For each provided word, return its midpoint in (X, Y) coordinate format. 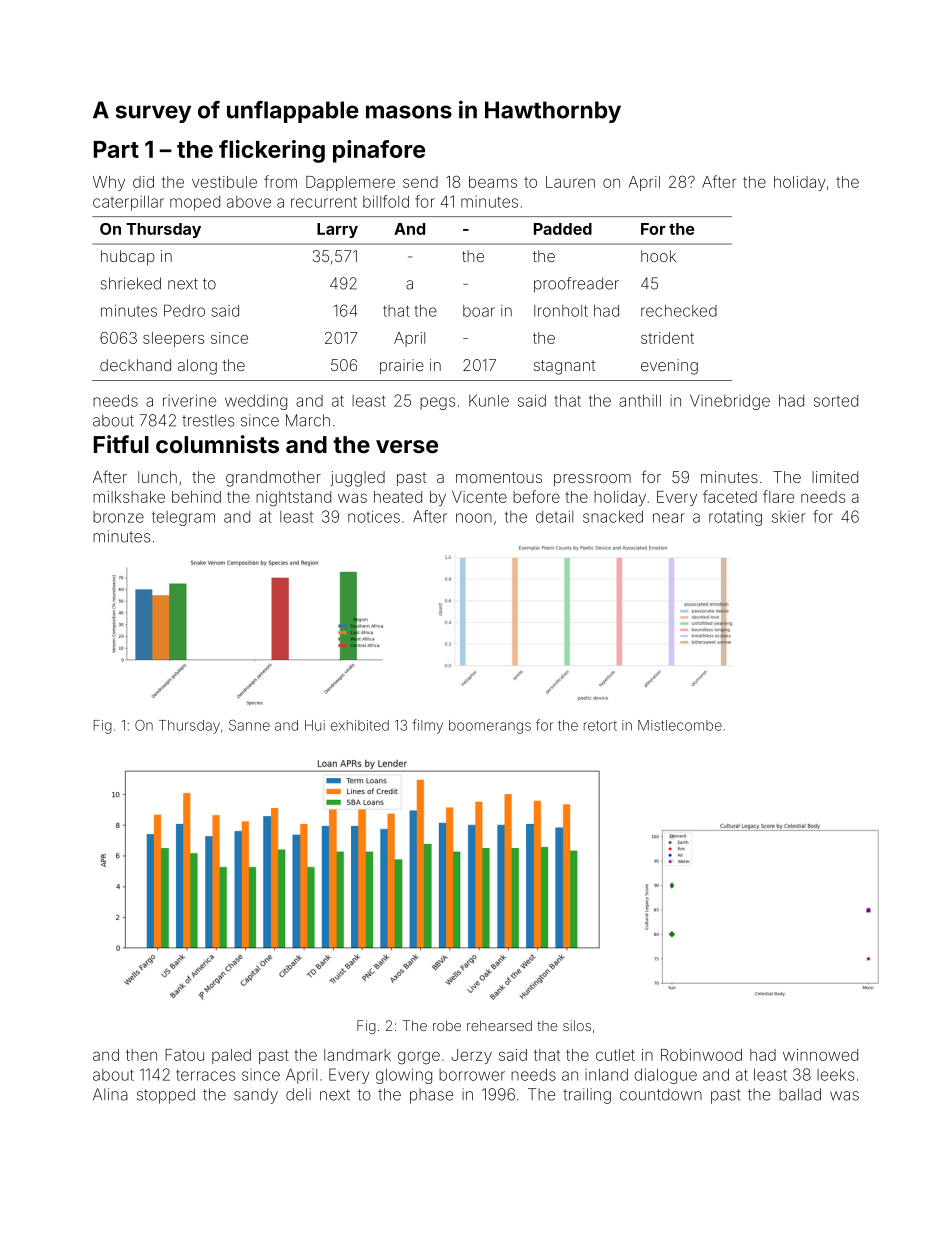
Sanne (249, 725)
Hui (315, 725)
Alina (110, 1094)
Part (116, 149)
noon (474, 518)
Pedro (184, 310)
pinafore (379, 151)
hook (658, 256)
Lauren (570, 182)
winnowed (820, 1055)
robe (447, 1025)
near (669, 518)
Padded (563, 229)
